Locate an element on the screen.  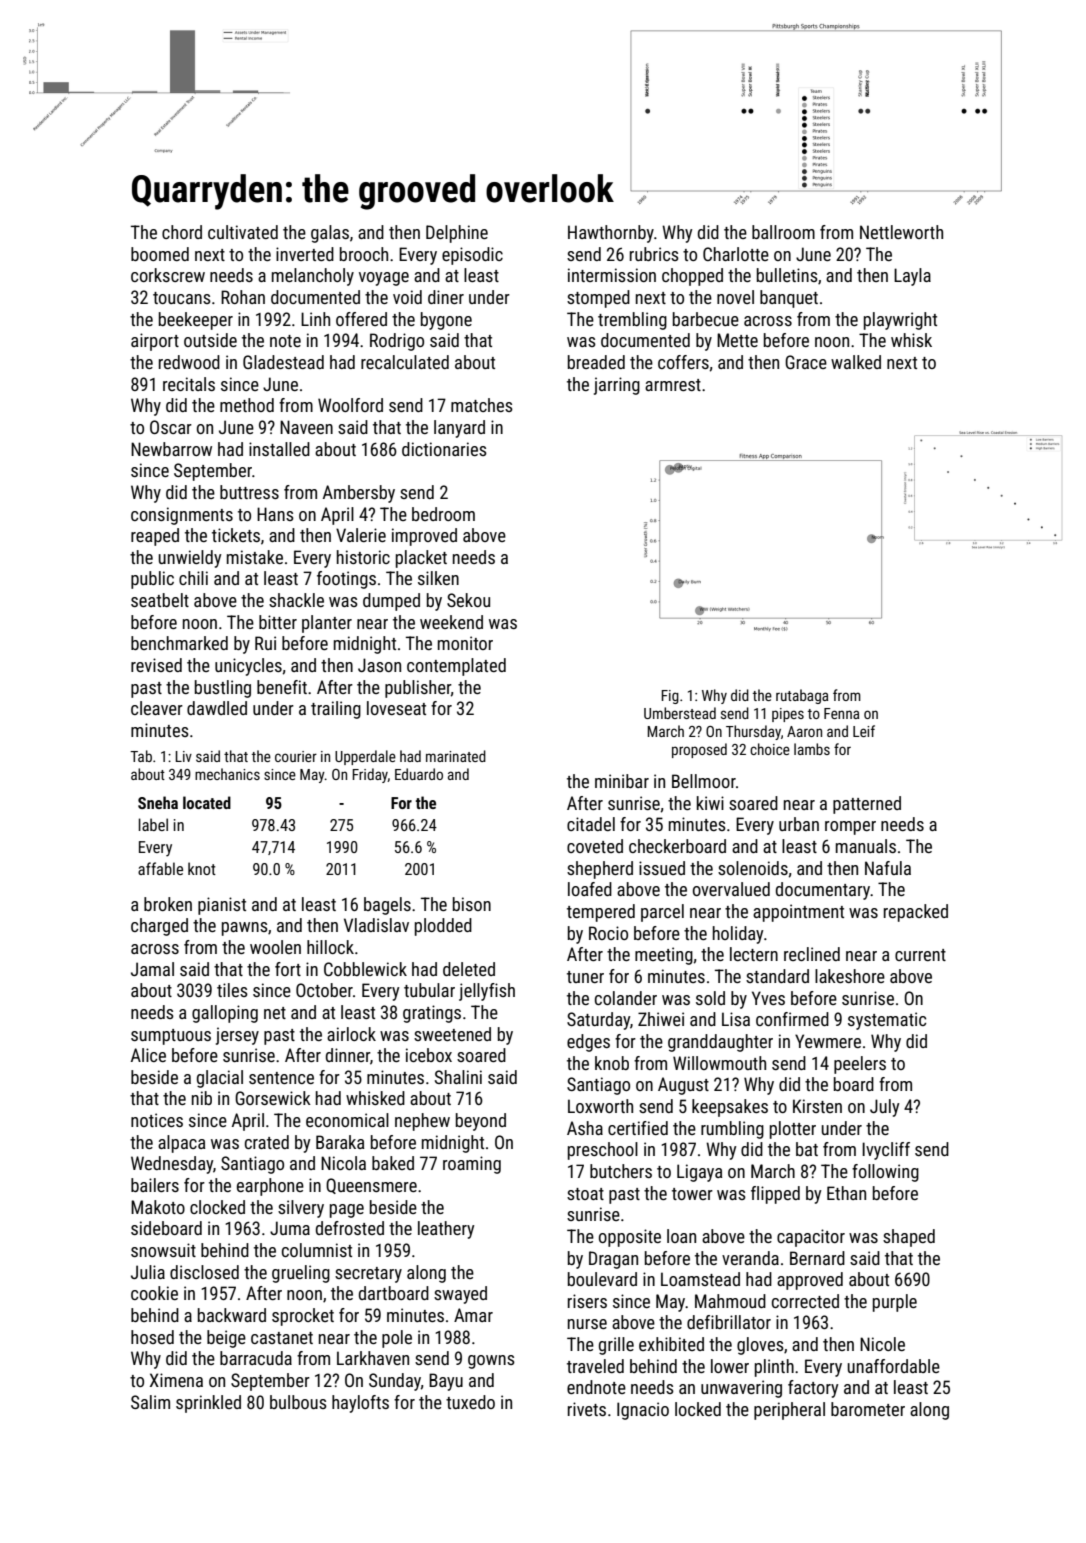
roaming is located at coordinates (472, 1165).
